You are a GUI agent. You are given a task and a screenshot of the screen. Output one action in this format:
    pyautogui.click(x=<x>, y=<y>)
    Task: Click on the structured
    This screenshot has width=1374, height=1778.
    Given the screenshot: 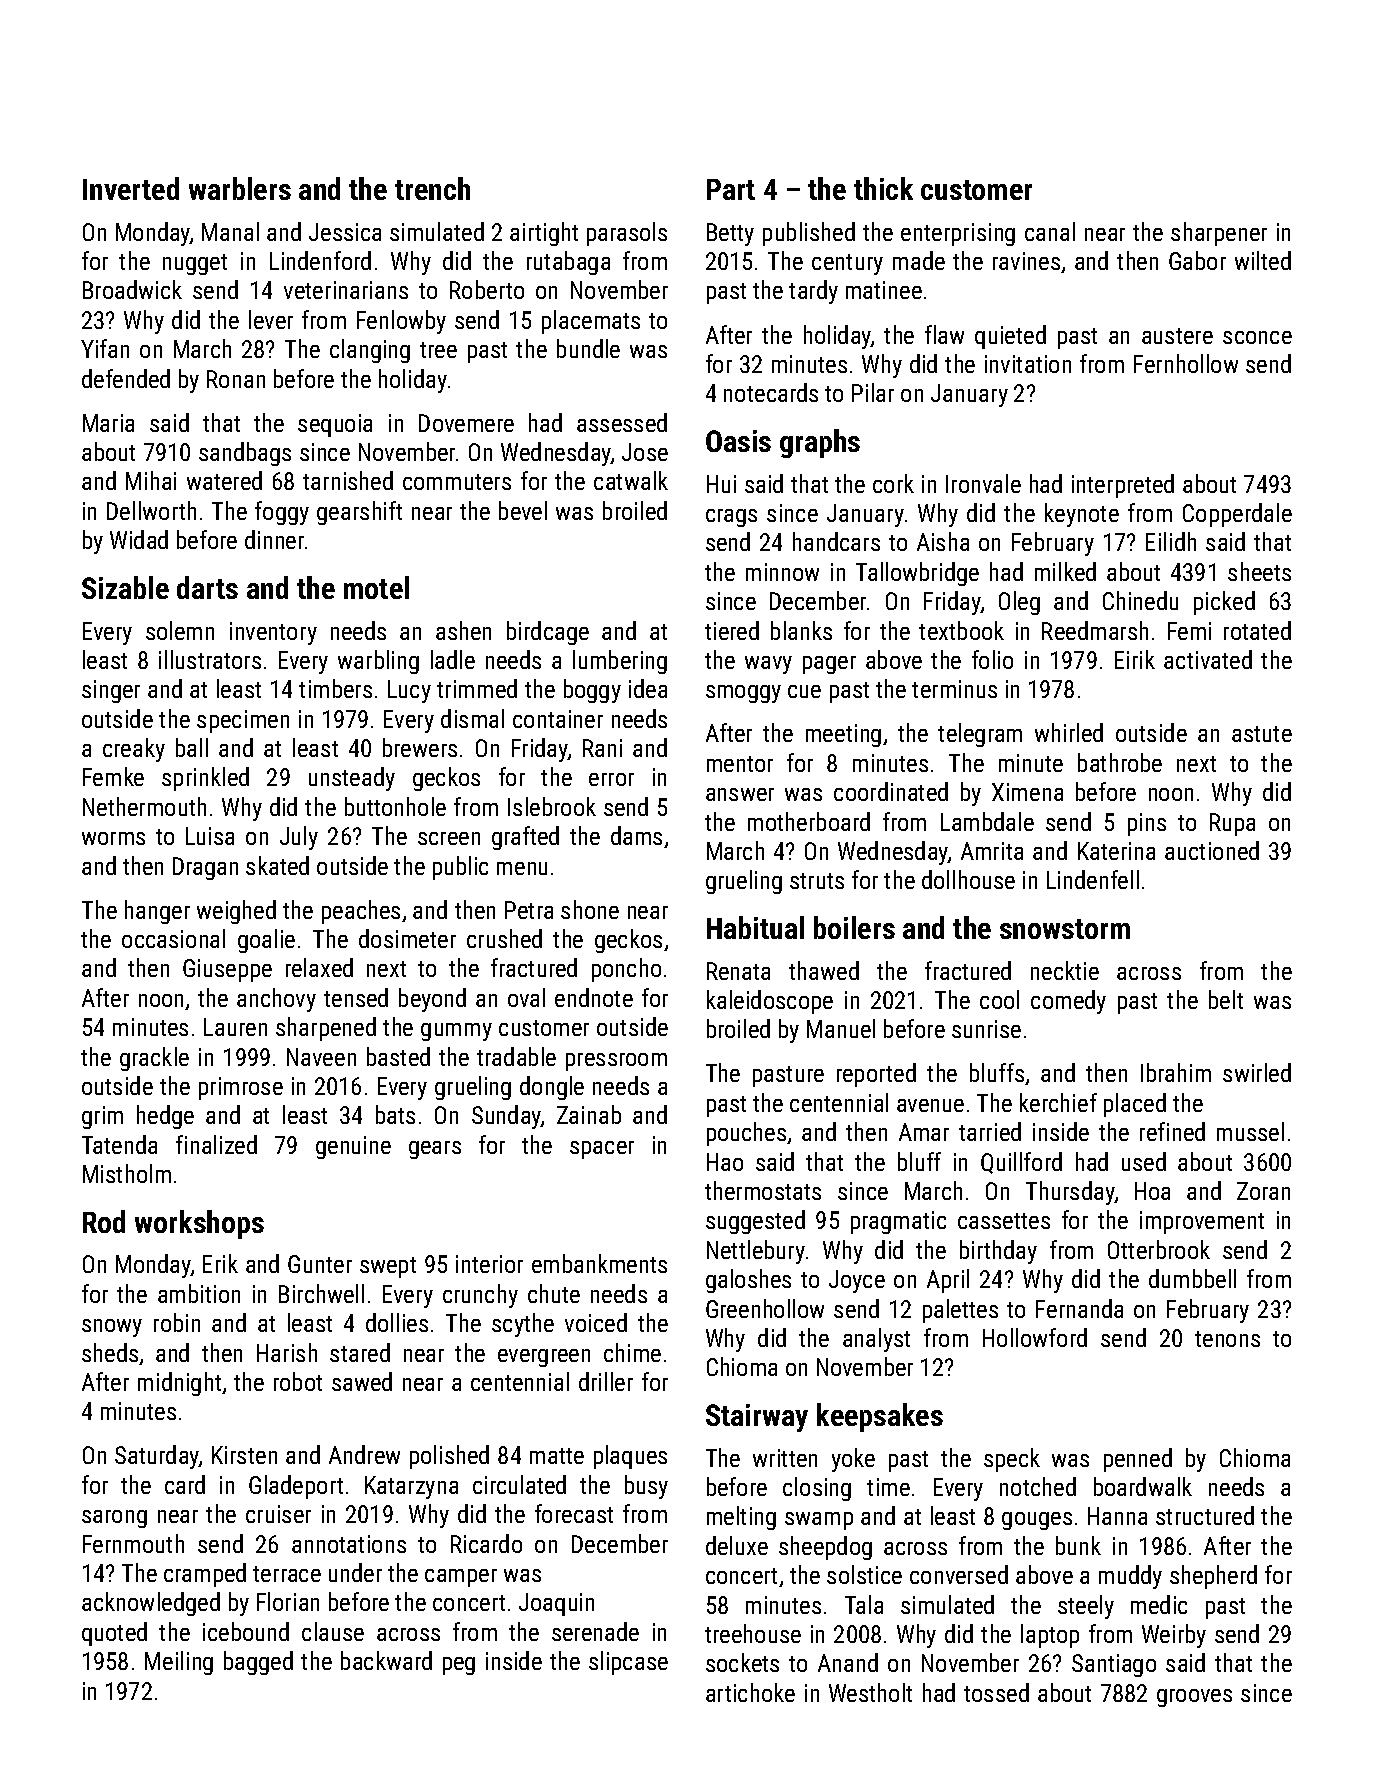 What is the action you would take?
    pyautogui.click(x=1205, y=1515)
